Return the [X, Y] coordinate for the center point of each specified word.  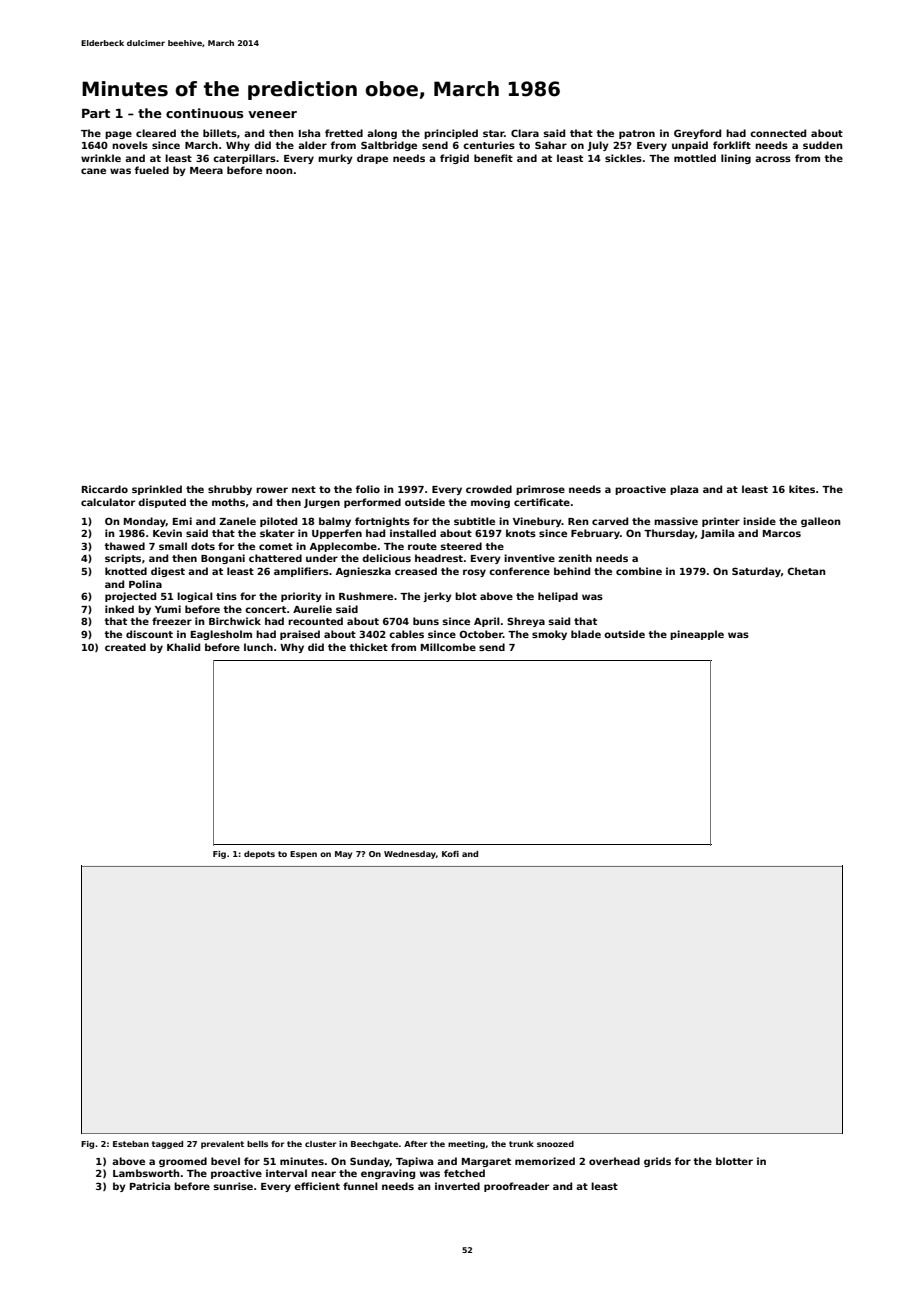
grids [657, 1162]
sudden [823, 145]
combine [639, 571]
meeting [466, 1145]
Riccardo [105, 489]
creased [416, 571]
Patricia [150, 1186]
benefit [493, 158]
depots [259, 855]
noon [279, 171]
